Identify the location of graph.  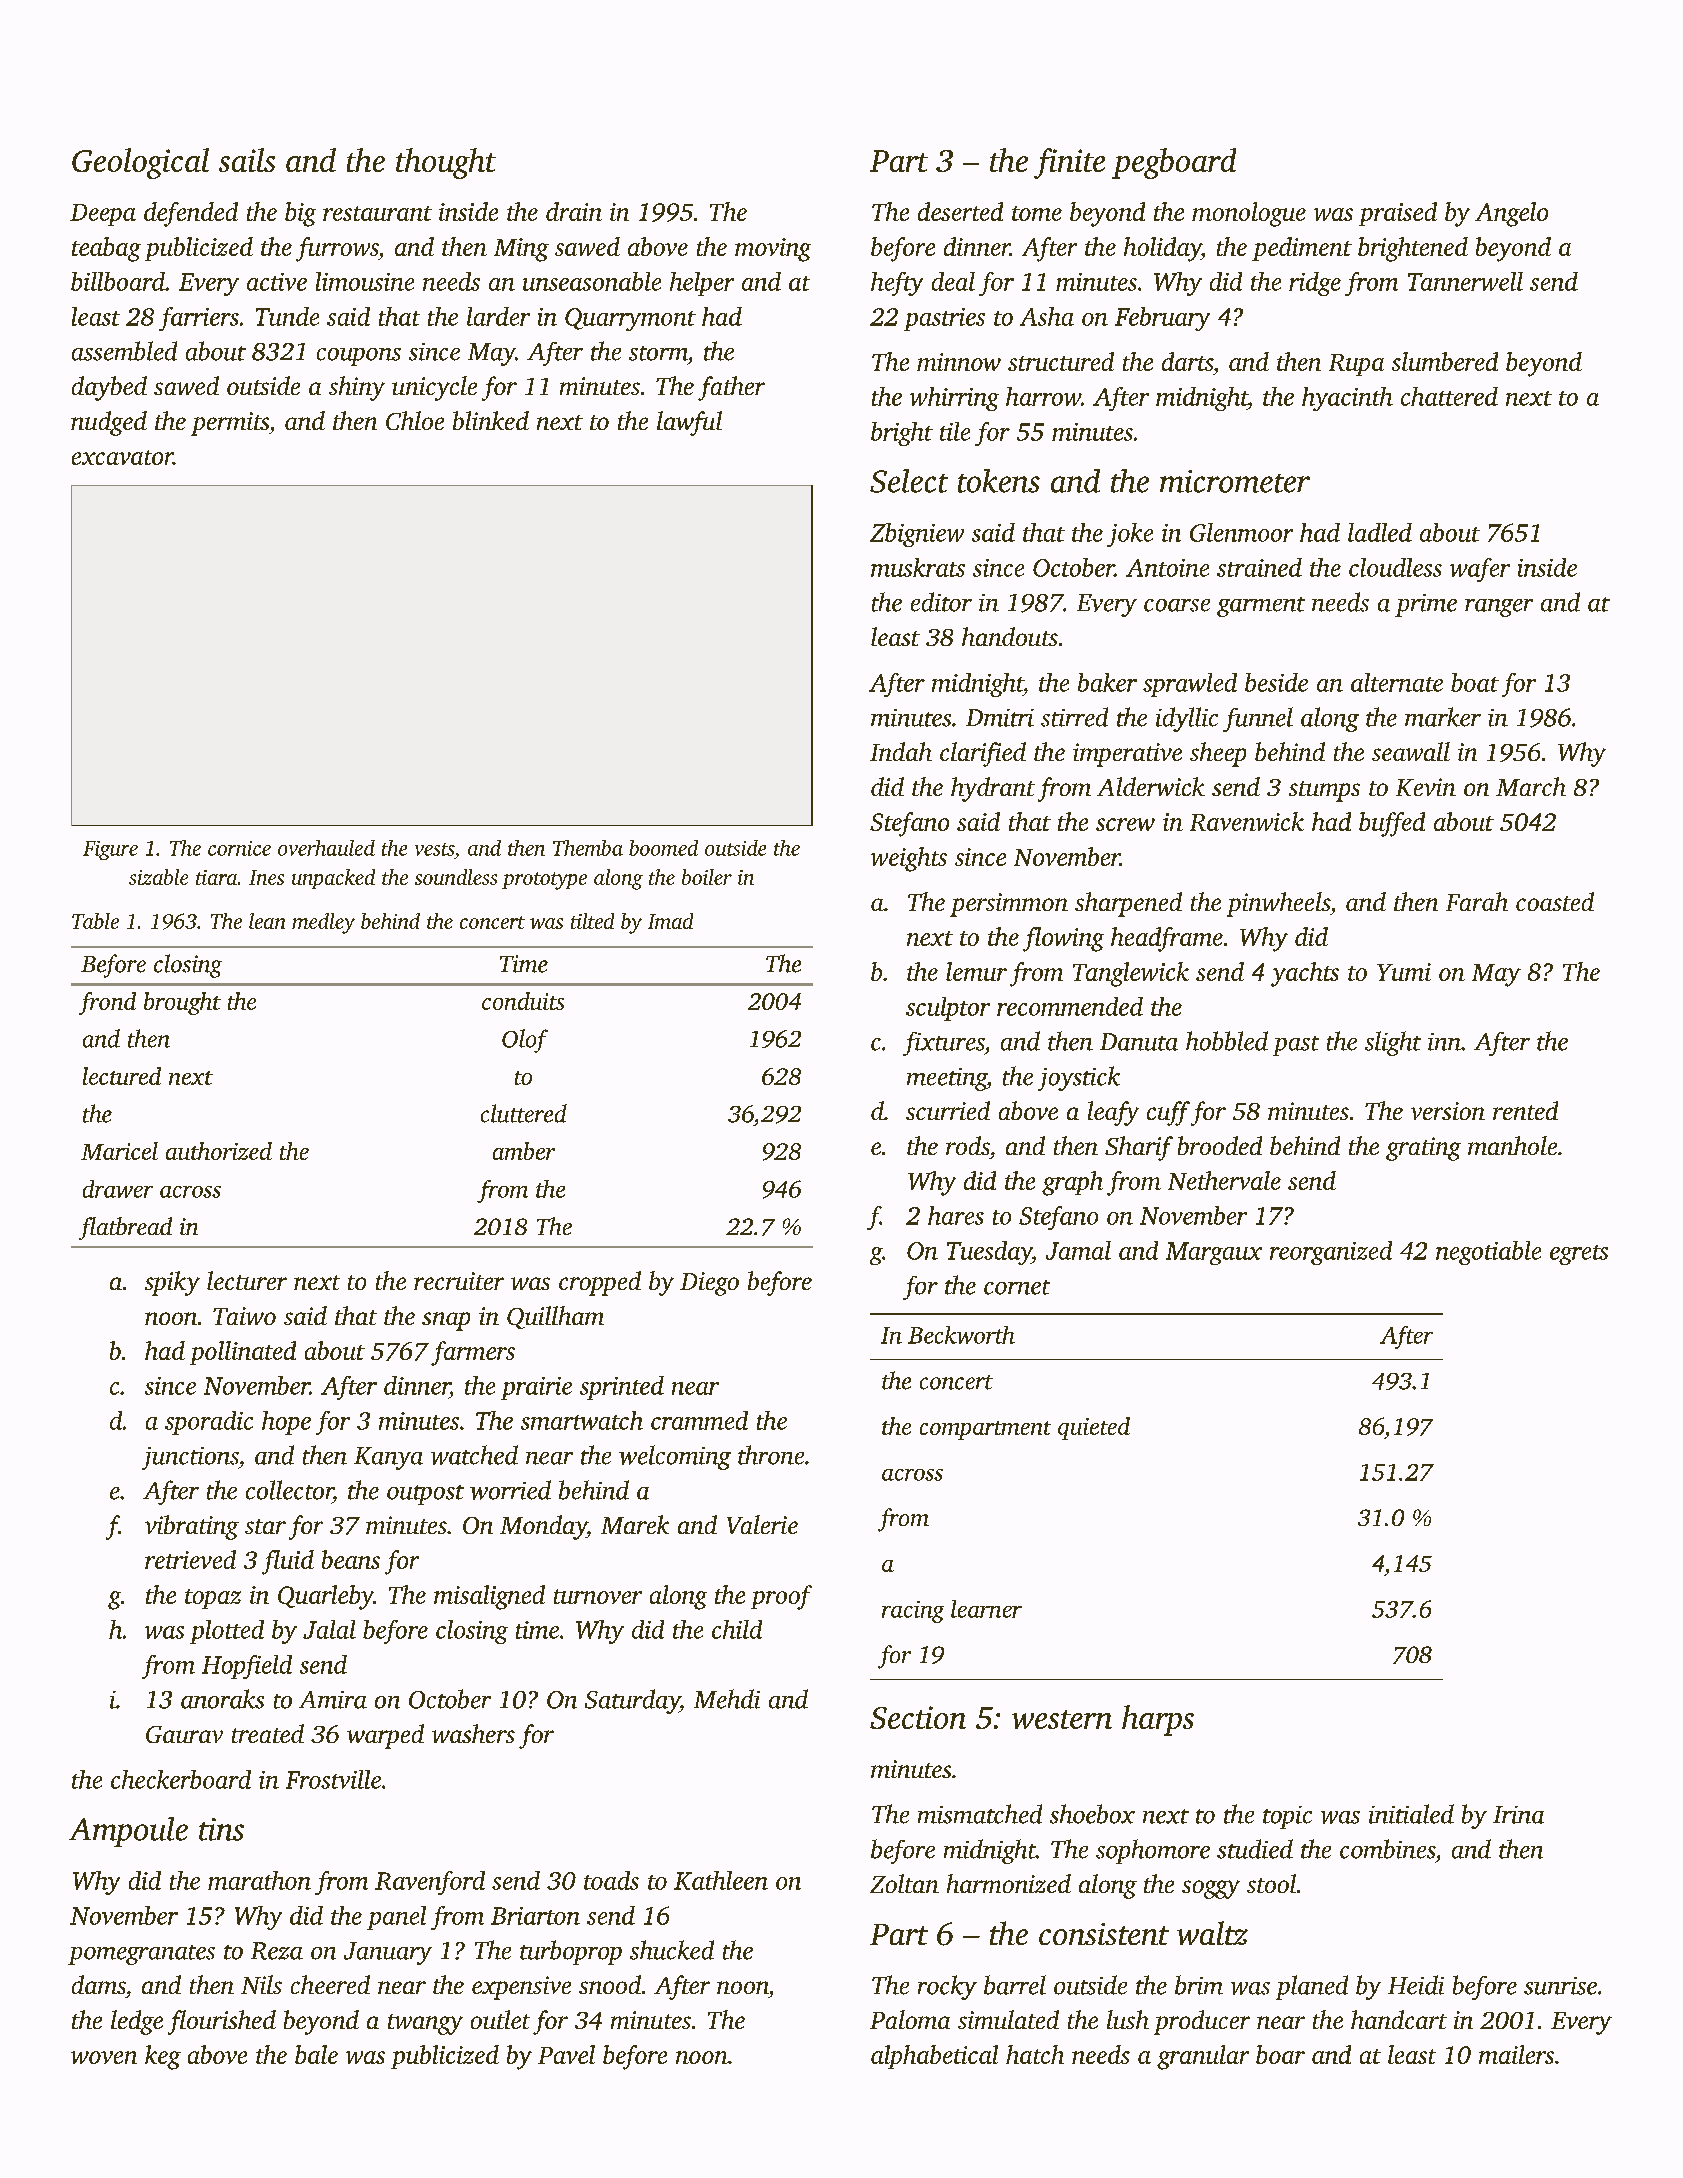
(1072, 1183).
